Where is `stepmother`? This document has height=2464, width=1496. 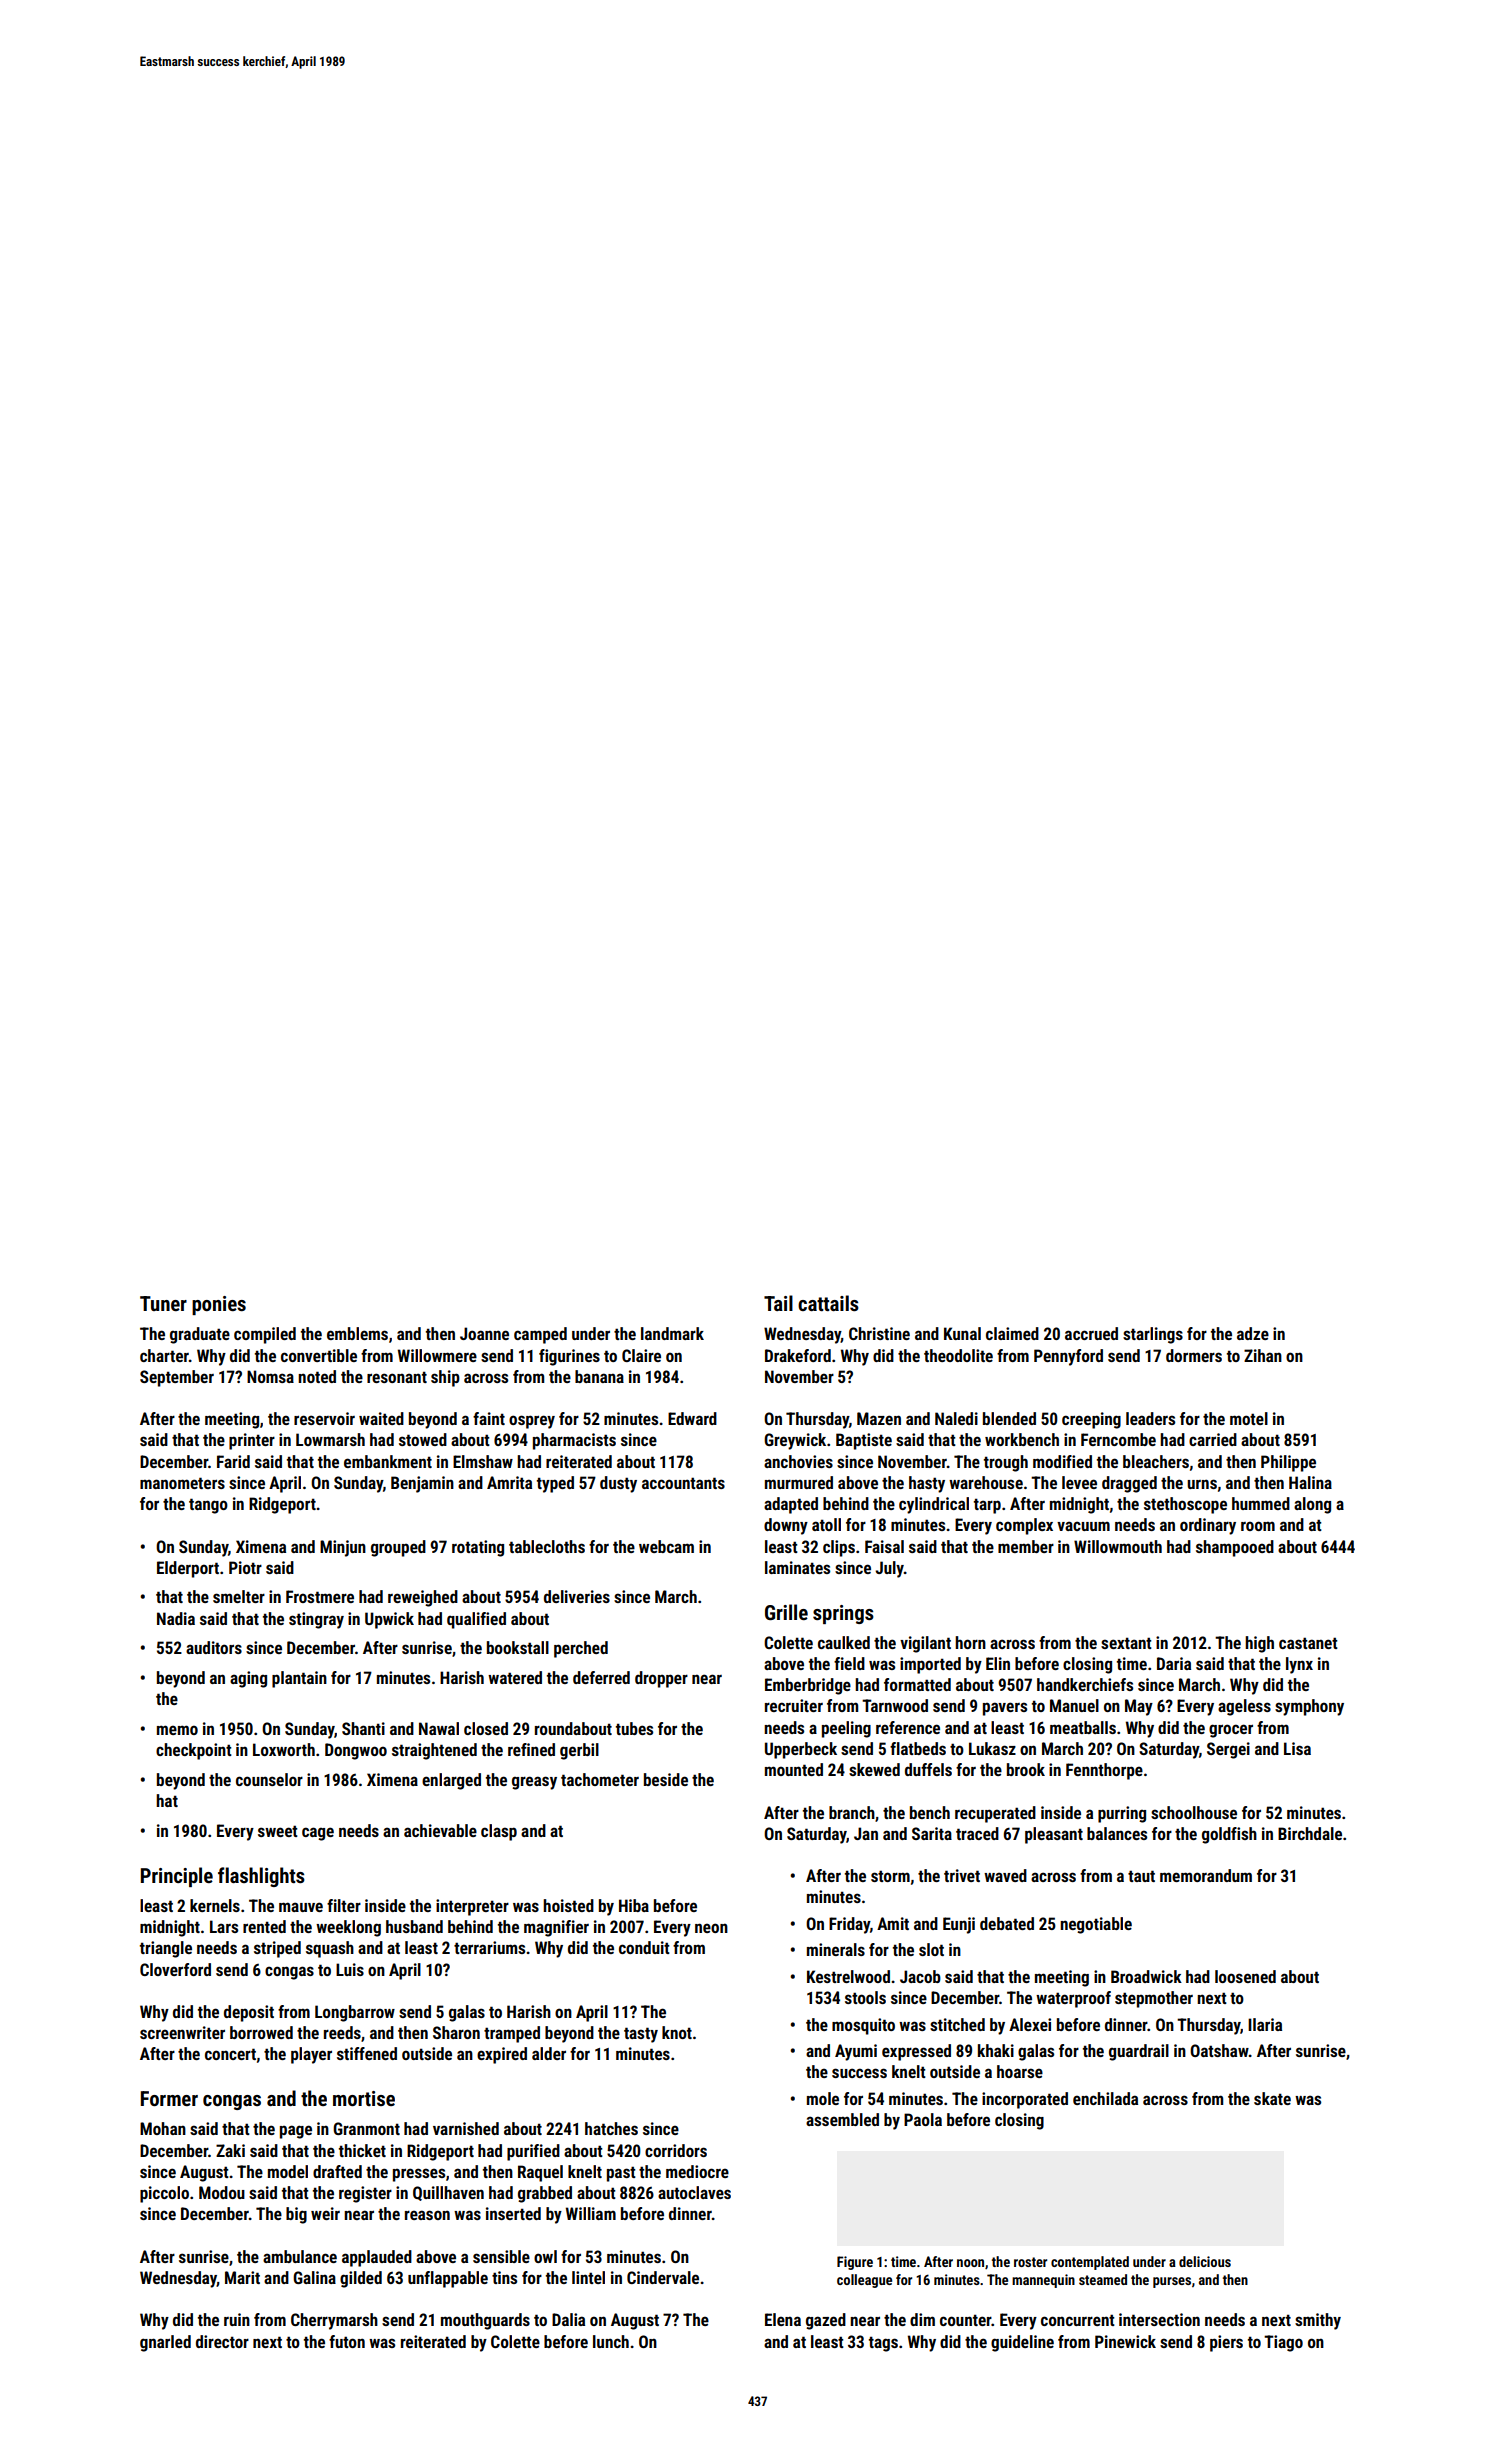 stepmother is located at coordinates (1154, 1999).
